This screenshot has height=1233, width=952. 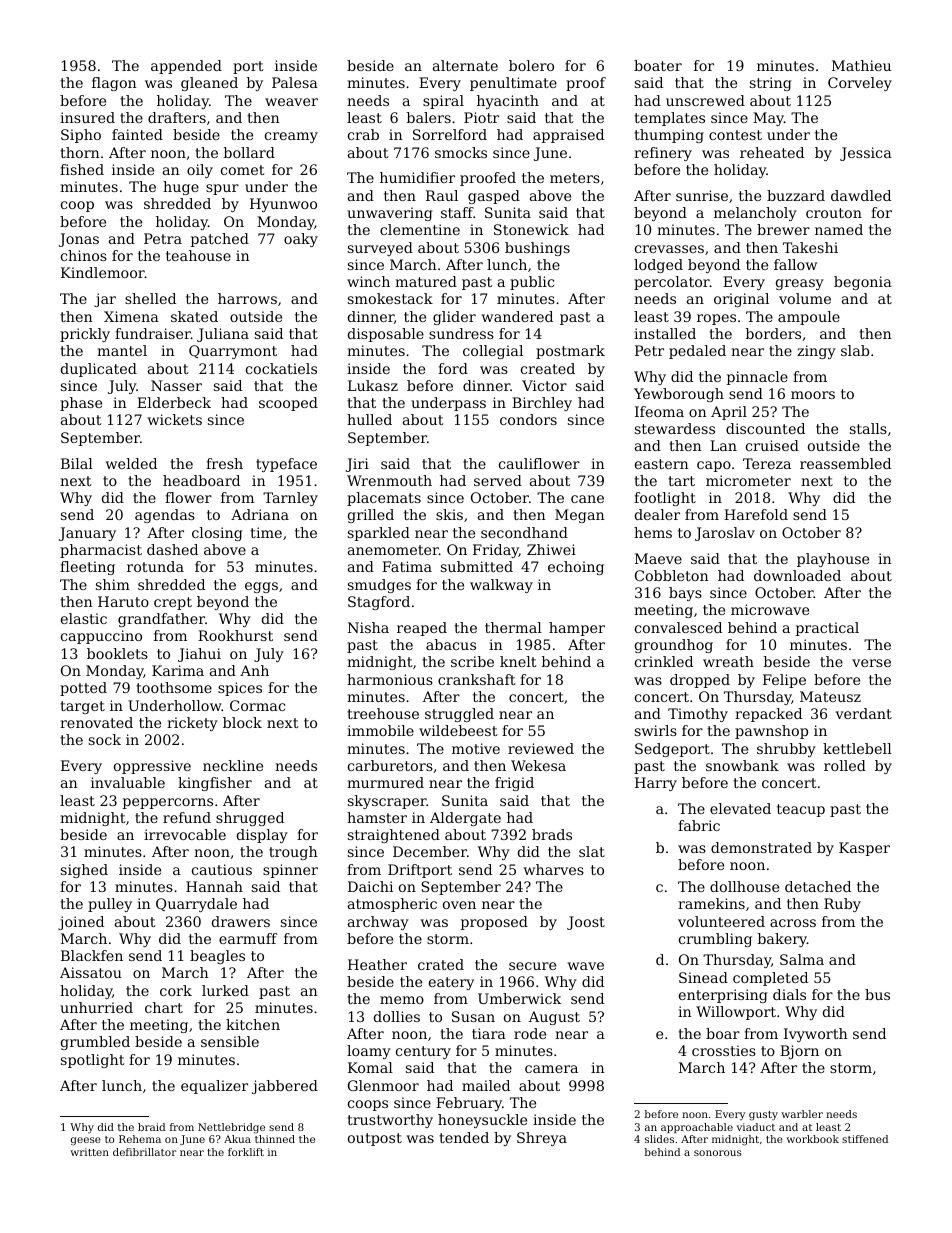 I want to click on meters, so click(x=575, y=178).
